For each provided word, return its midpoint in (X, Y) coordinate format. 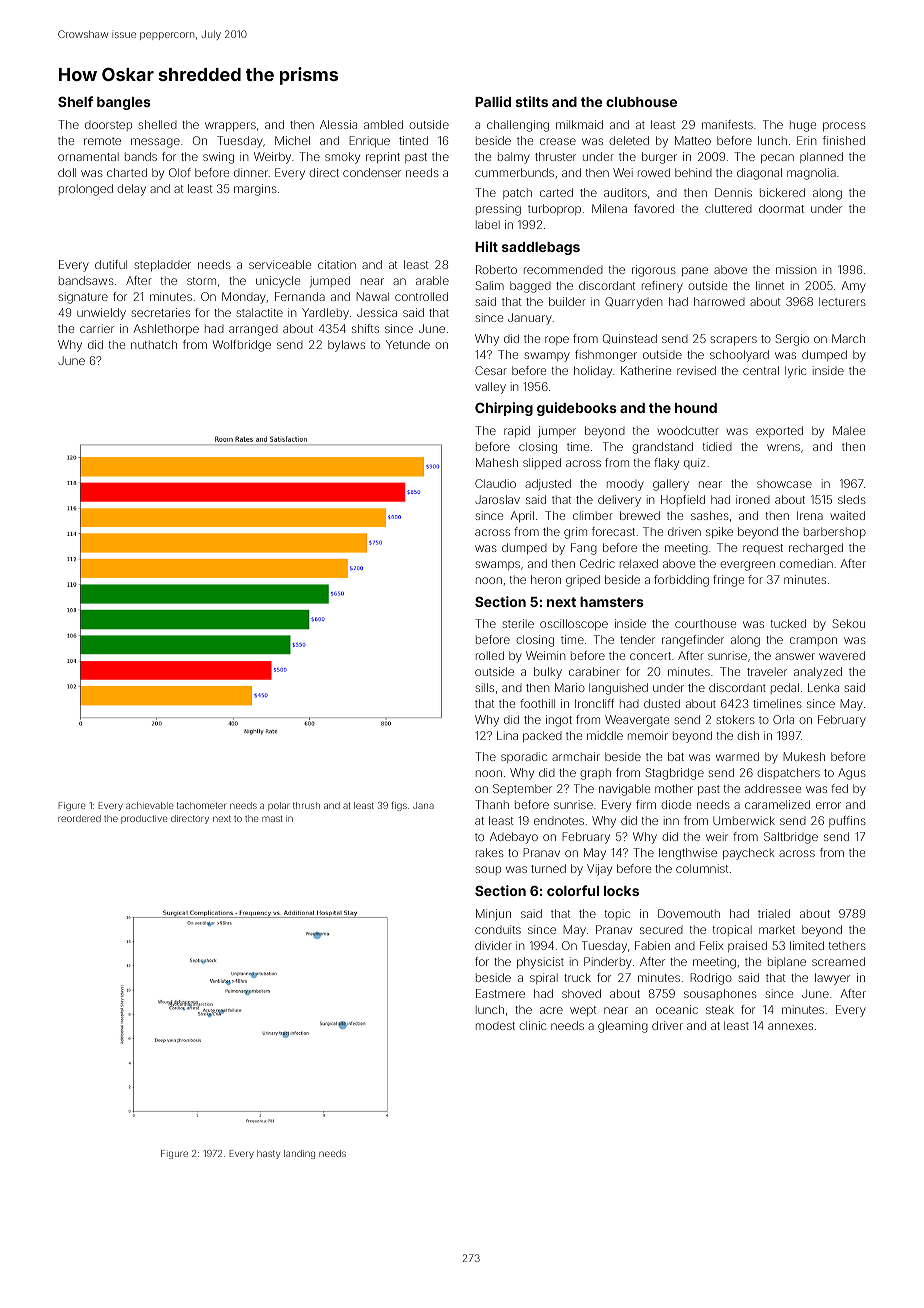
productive (144, 819)
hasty (268, 1154)
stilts (531, 101)
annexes (790, 1026)
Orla (783, 719)
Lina (507, 735)
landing (299, 1154)
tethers (847, 945)
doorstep (108, 126)
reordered (79, 818)
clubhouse (641, 102)
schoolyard (739, 356)
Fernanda (300, 296)
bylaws (346, 346)
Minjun (493, 915)
